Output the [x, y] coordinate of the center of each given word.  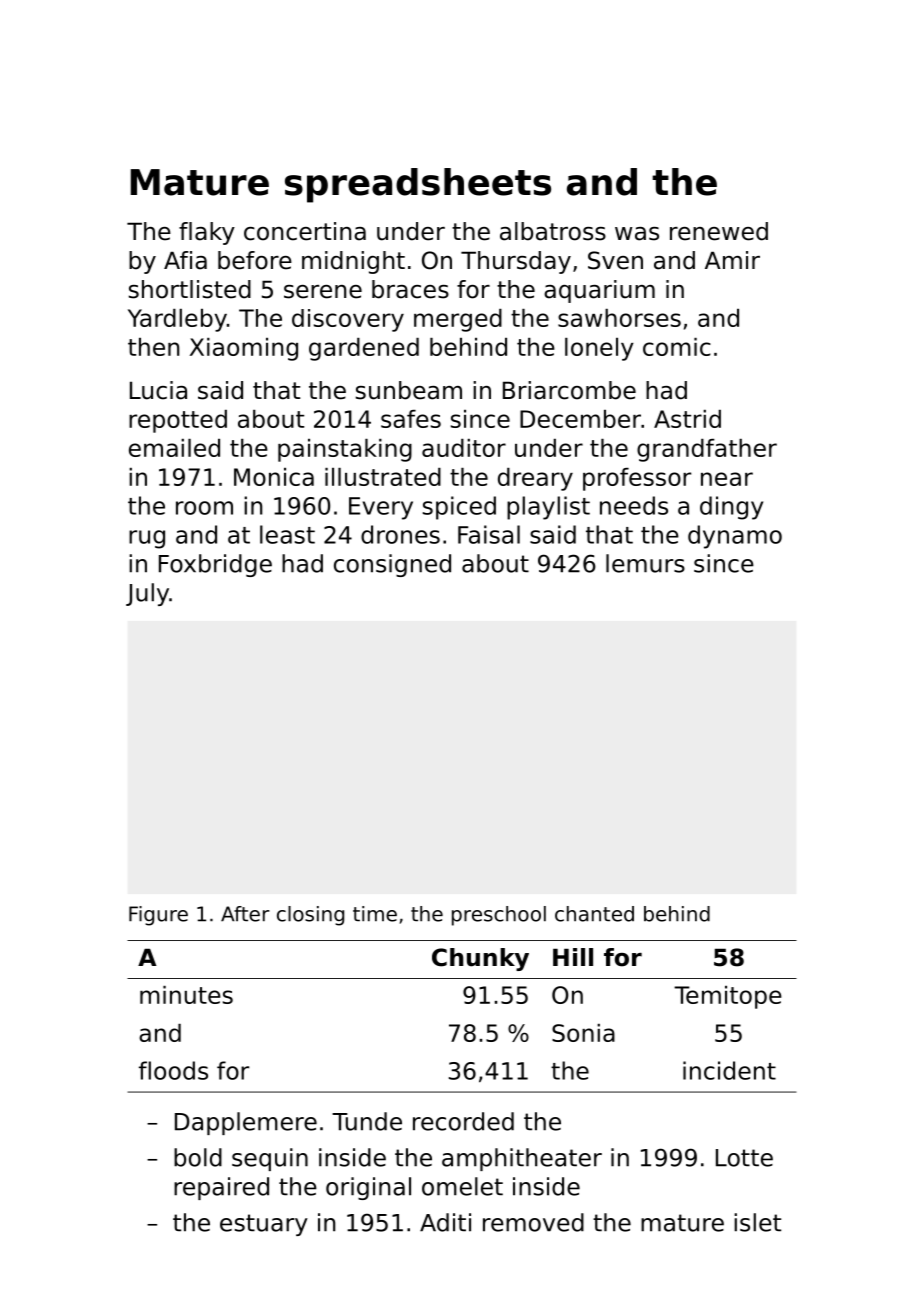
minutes [186, 995]
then [153, 347]
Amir [732, 260]
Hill [573, 957]
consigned [392, 565]
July [147, 594]
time [375, 914]
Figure [158, 916]
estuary [264, 1225]
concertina [305, 231]
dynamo [735, 537]
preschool [499, 916]
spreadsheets [418, 185]
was [637, 234]
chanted [594, 914]
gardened [364, 349]
